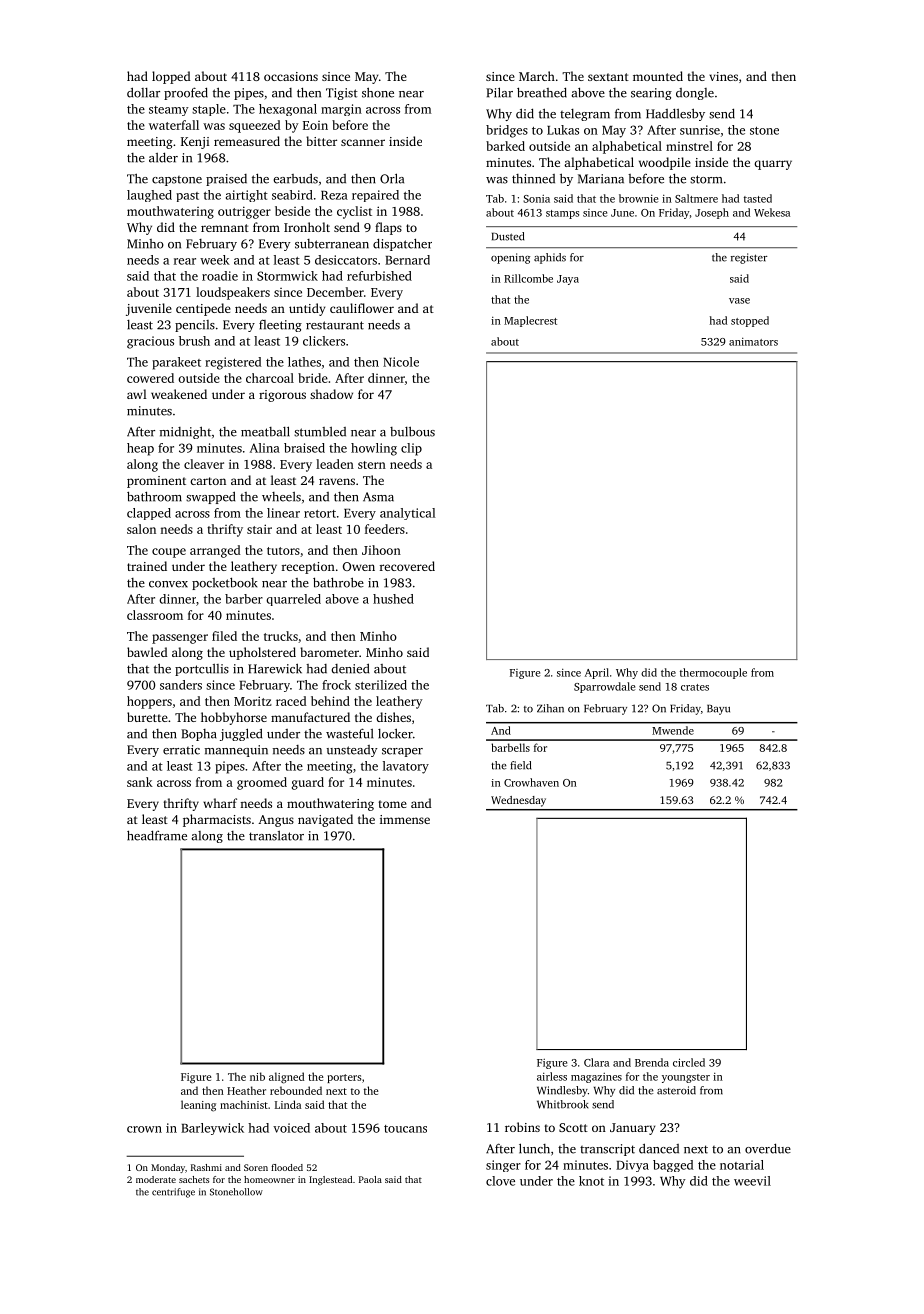 The image size is (924, 1314). What do you see at coordinates (244, 1104) in the screenshot?
I see `machinist` at bounding box center [244, 1104].
